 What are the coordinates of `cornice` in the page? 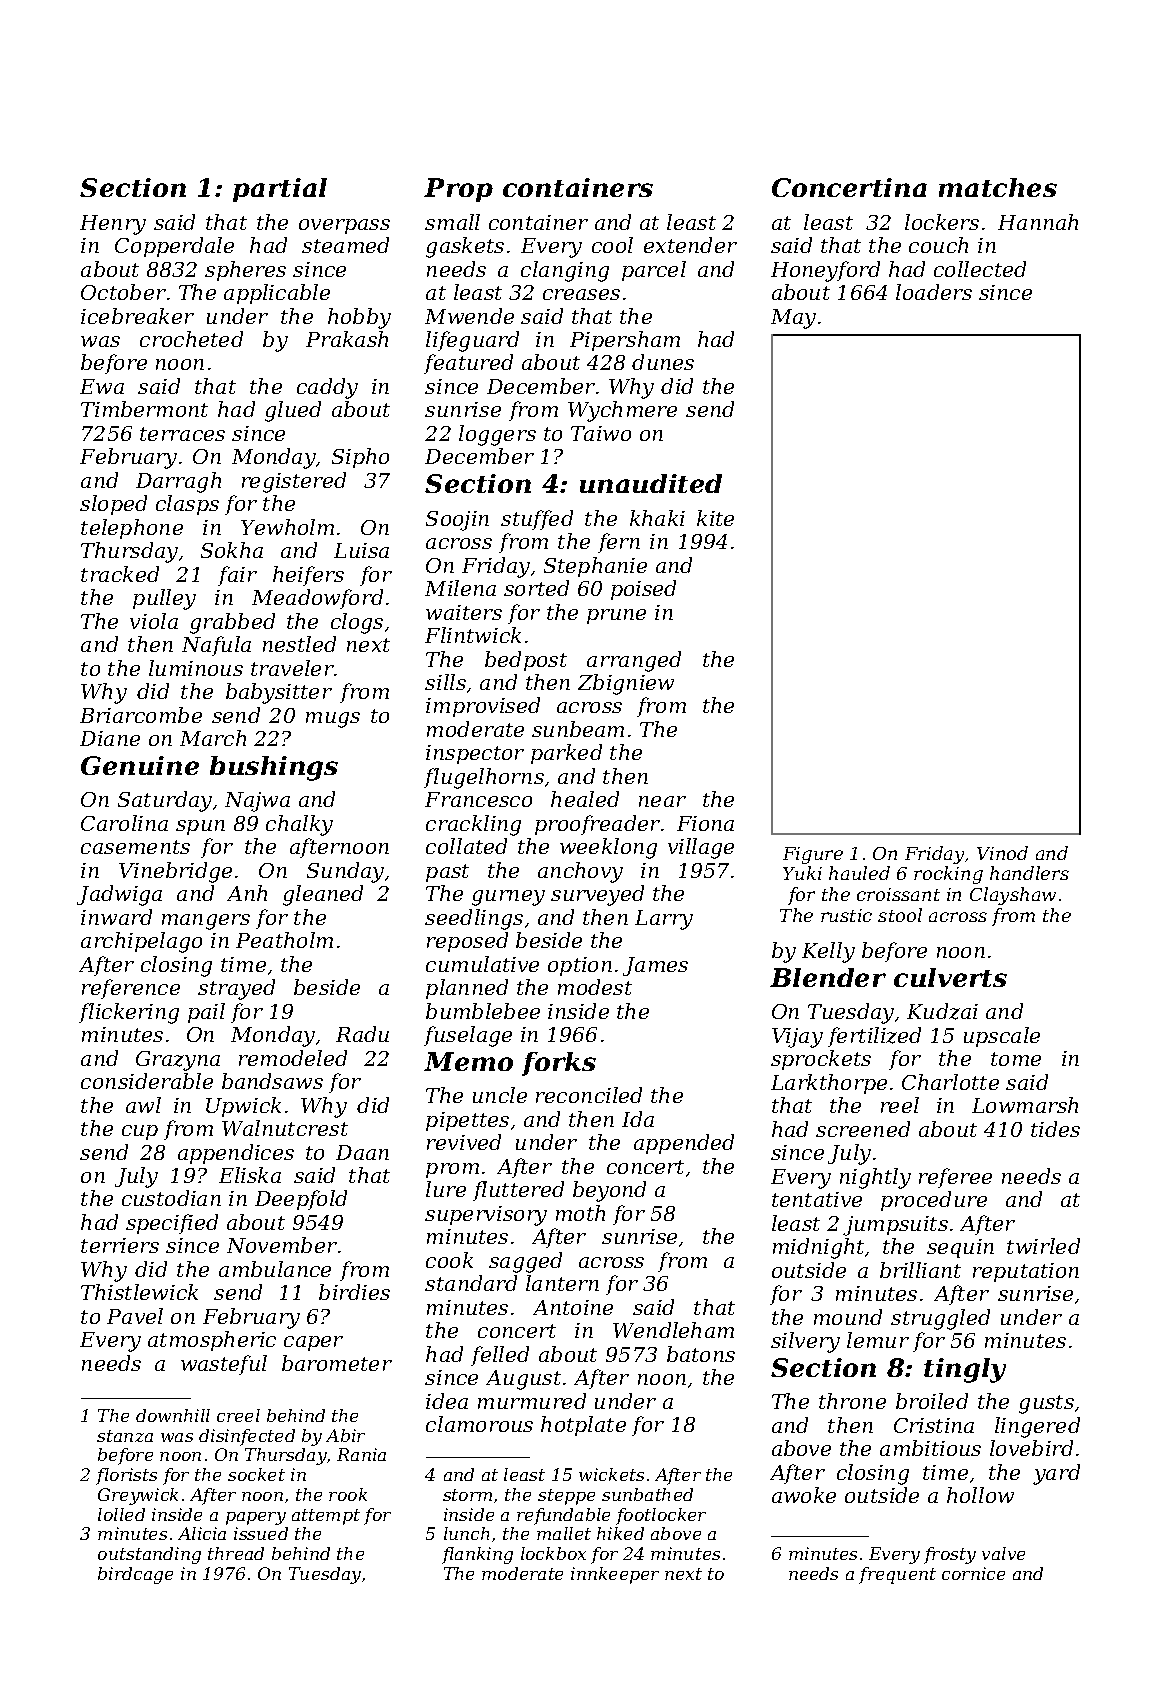 It's located at (973, 1573).
